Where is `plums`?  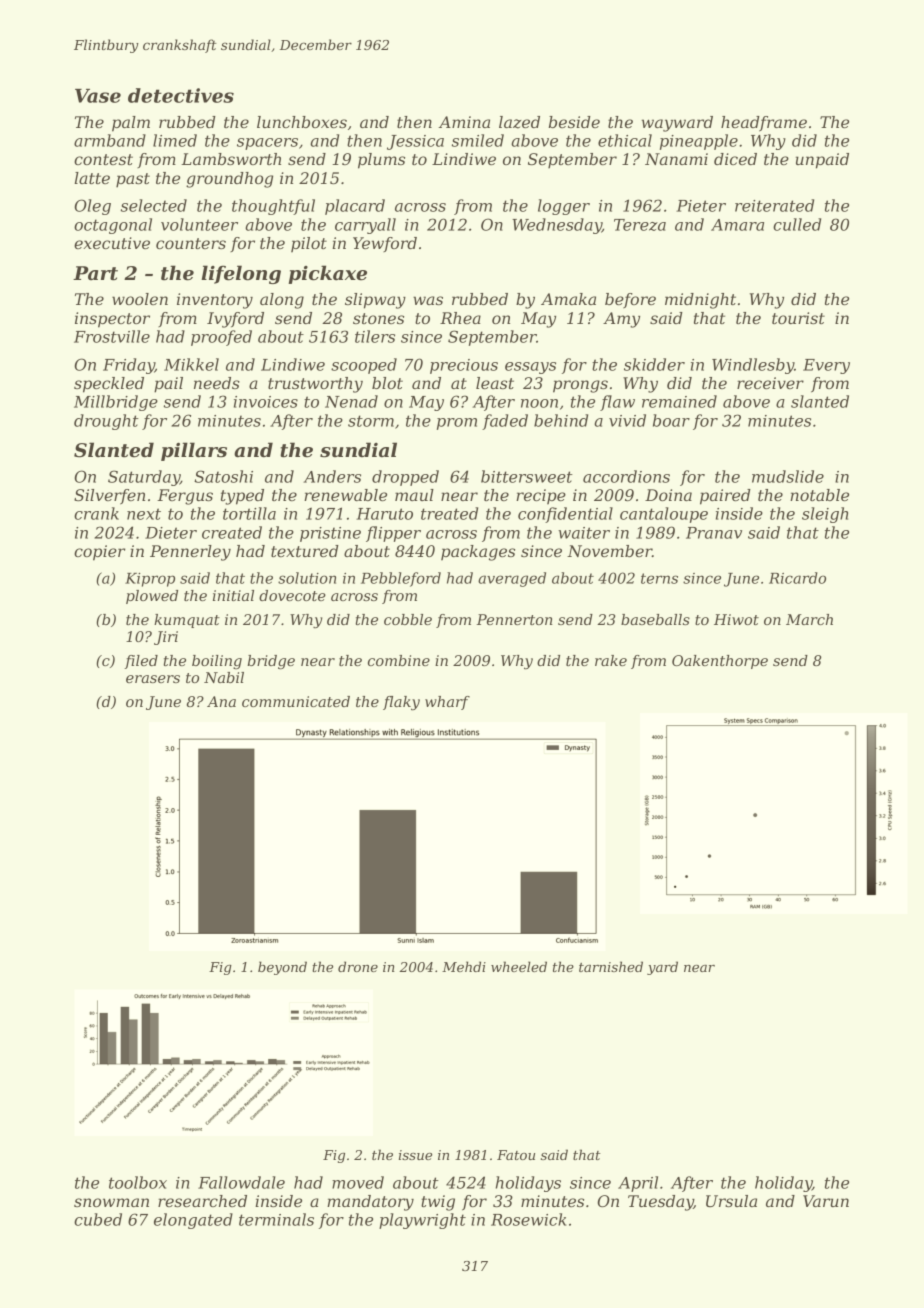 plums is located at coordinates (381, 161).
